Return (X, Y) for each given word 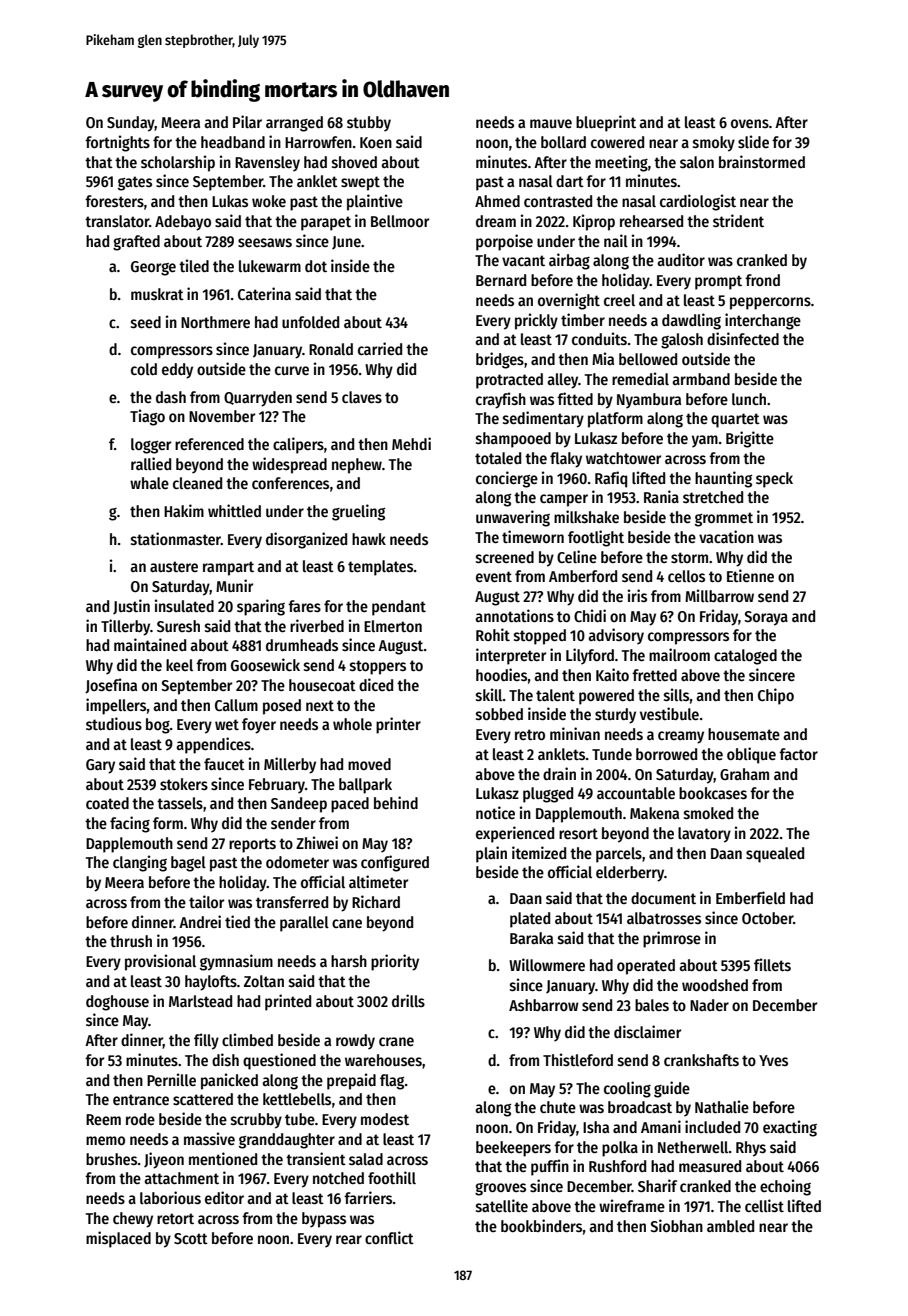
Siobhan (676, 1225)
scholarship (178, 163)
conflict (389, 1237)
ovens (750, 123)
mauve (551, 124)
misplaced (118, 1239)
